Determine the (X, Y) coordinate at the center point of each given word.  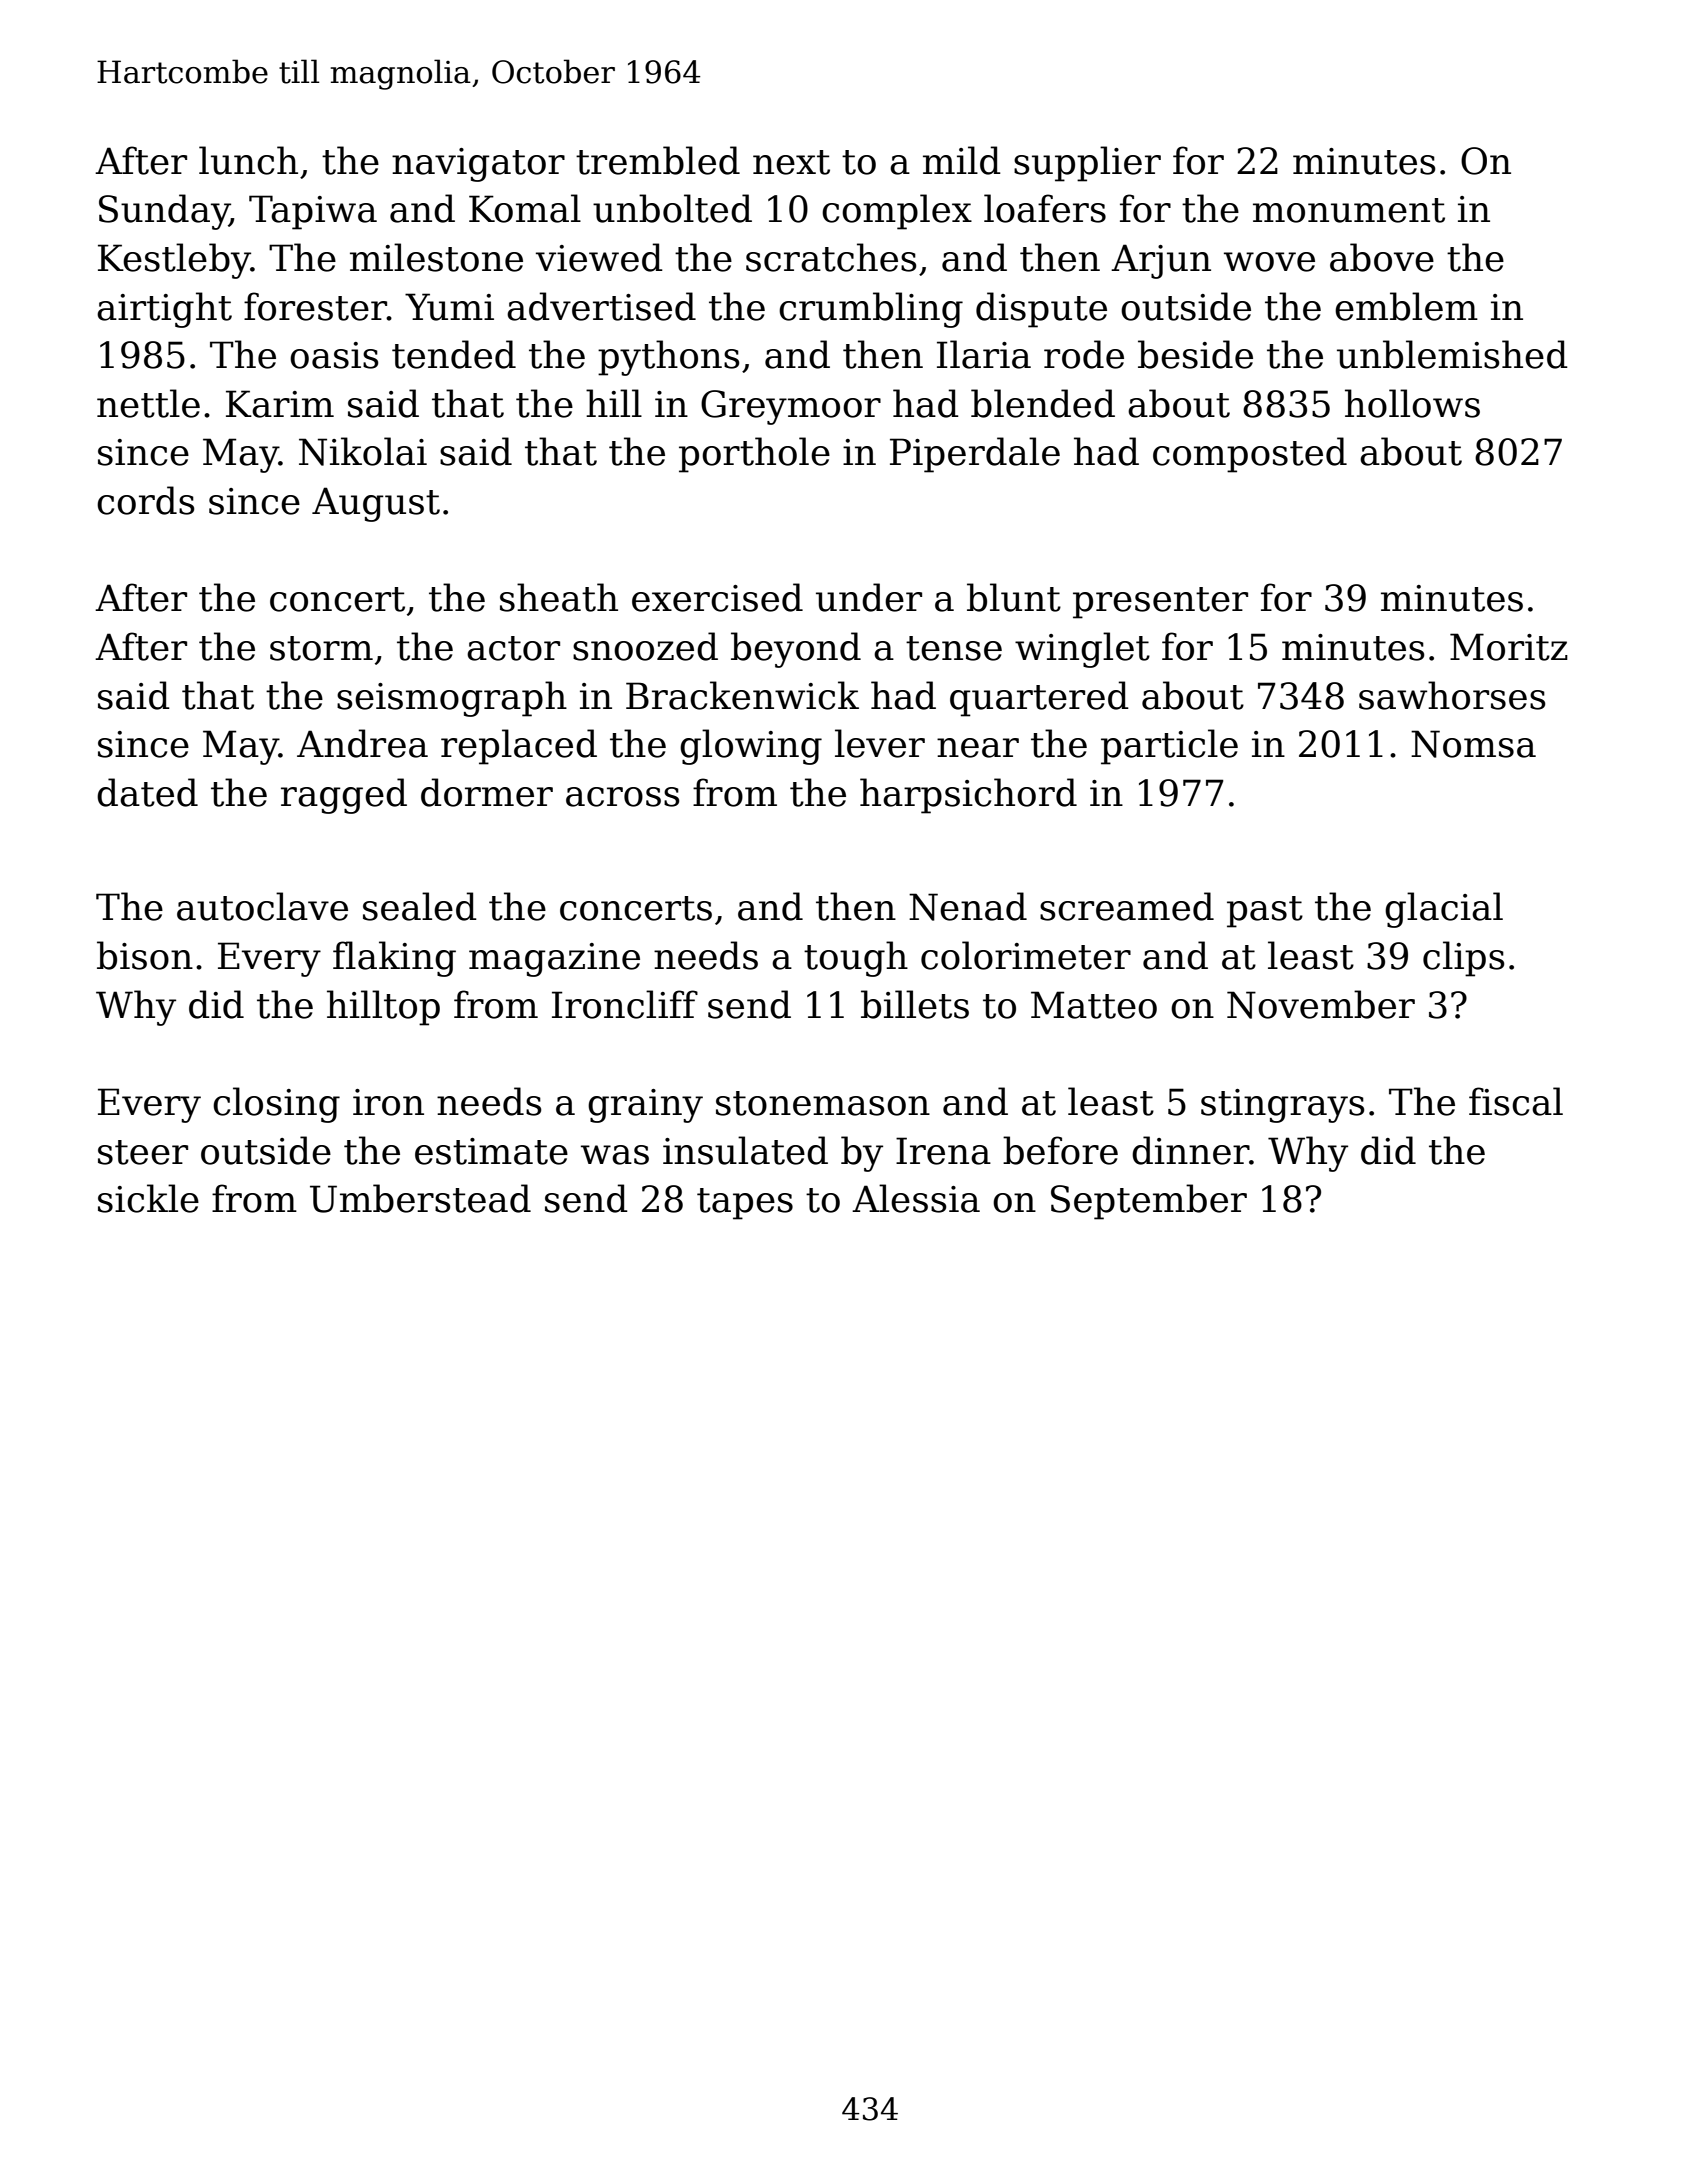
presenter (1160, 603)
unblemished (1452, 354)
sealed (420, 906)
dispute (1041, 310)
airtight (164, 310)
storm (321, 648)
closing (276, 1105)
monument (1349, 210)
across (623, 797)
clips (1464, 959)
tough (856, 959)
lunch (248, 160)
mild (962, 160)
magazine (554, 960)
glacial (1444, 910)
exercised (717, 597)
